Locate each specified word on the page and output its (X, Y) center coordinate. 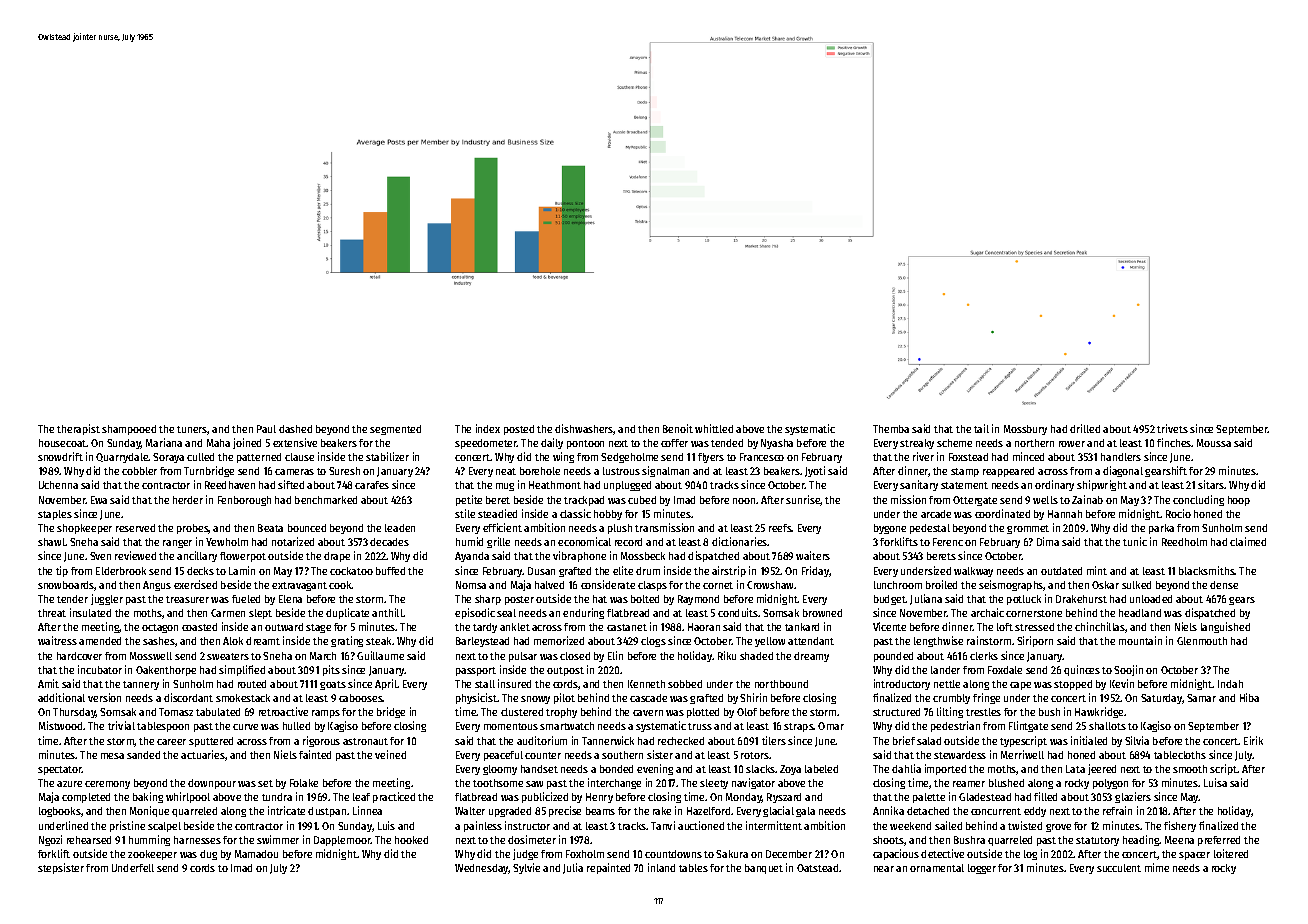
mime (1157, 867)
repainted (608, 868)
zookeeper (152, 855)
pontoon (585, 444)
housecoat (63, 443)
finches (1174, 442)
